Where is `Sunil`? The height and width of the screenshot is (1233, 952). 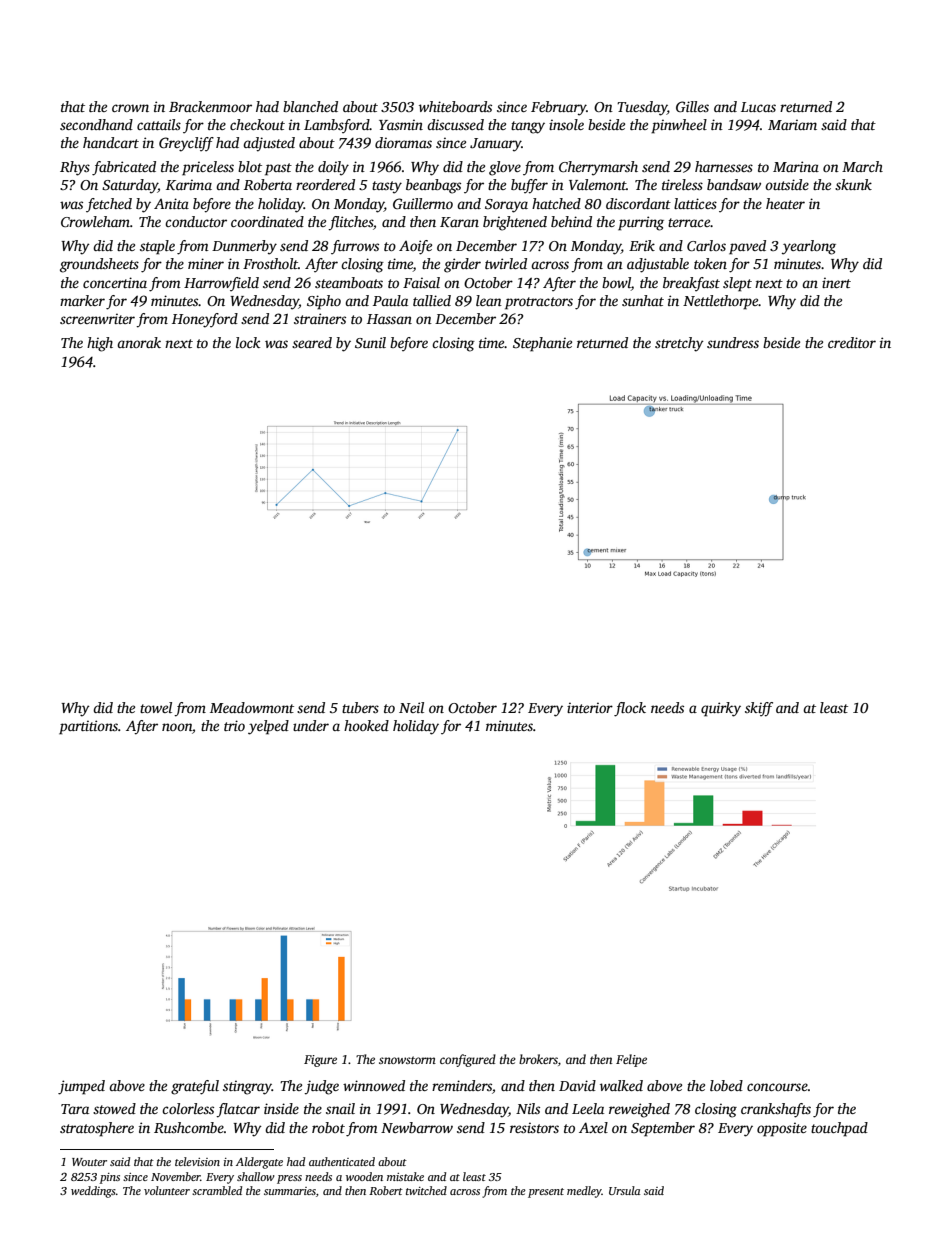 Sunil is located at coordinates (370, 342).
